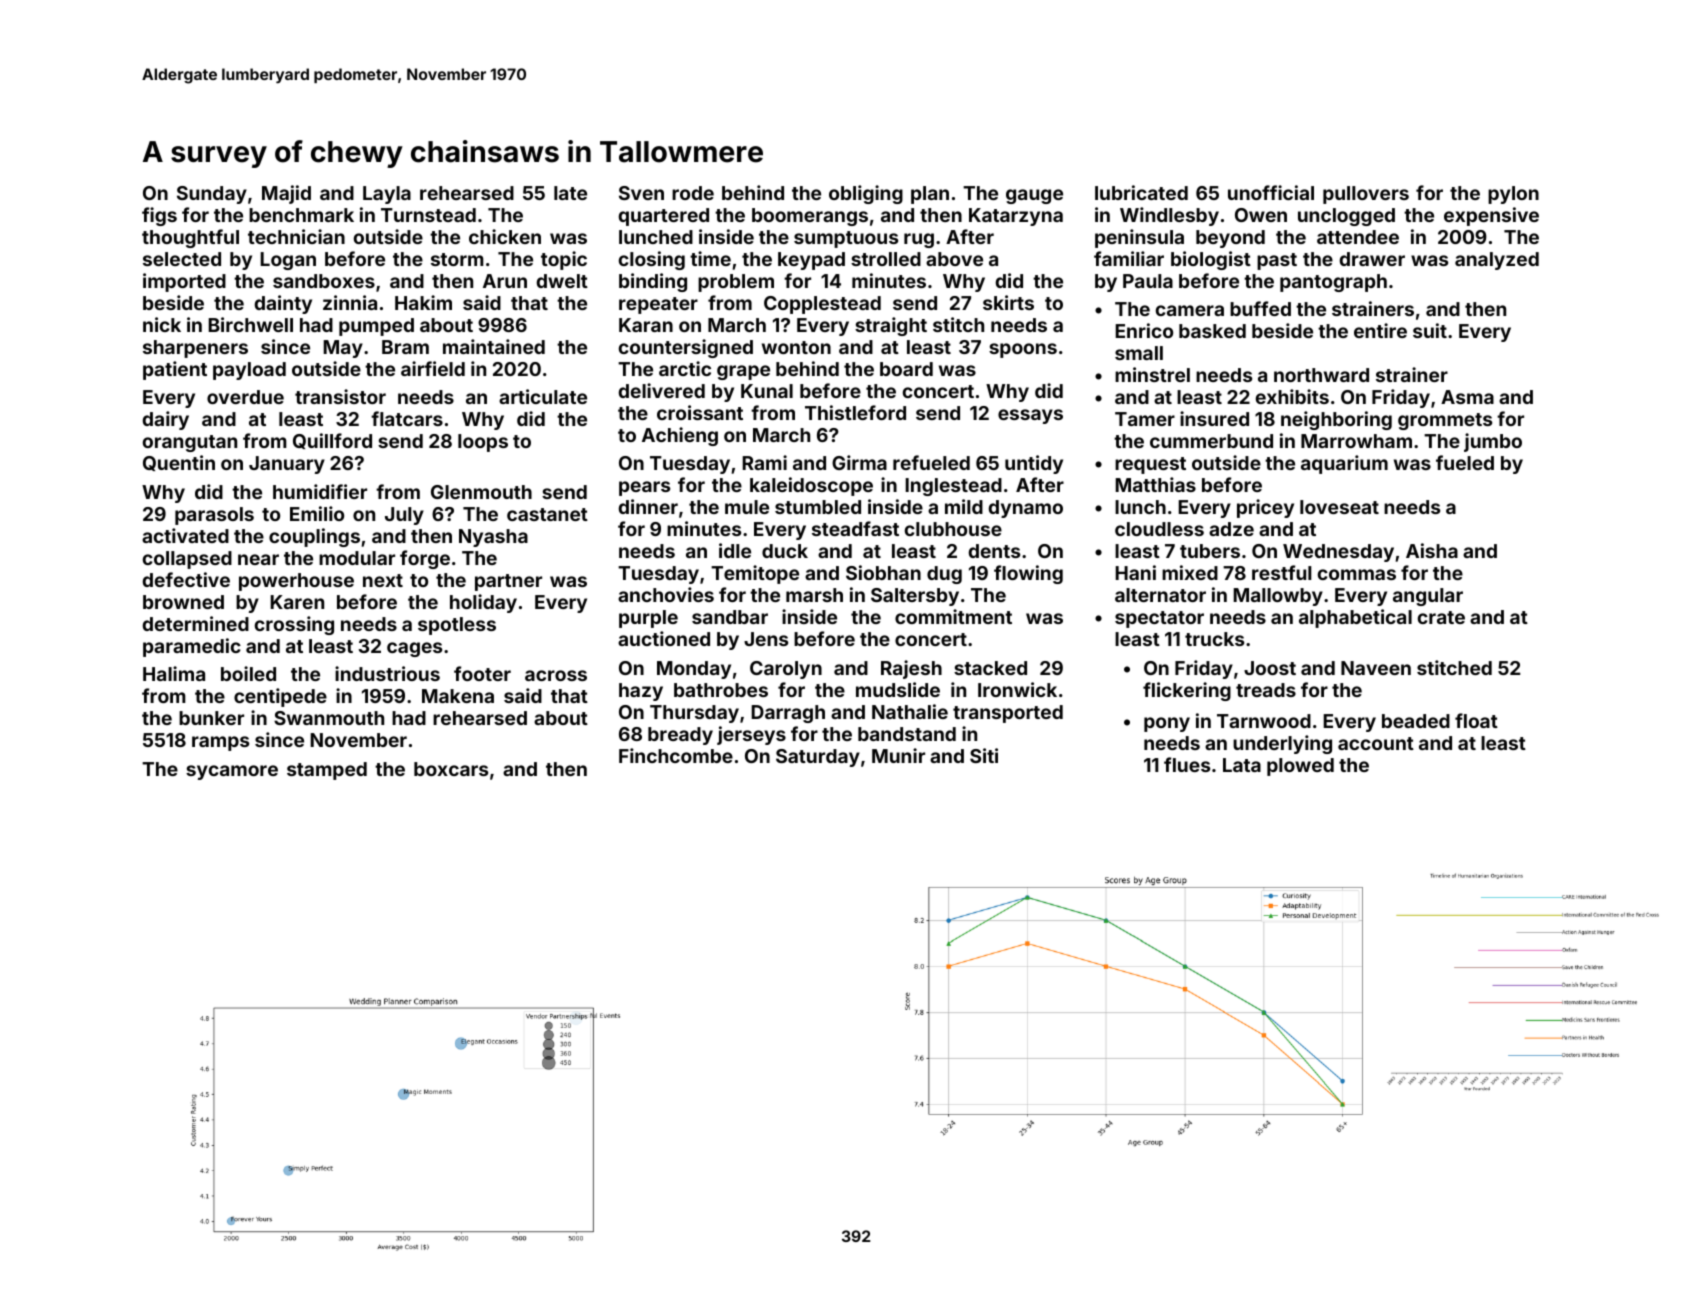 The width and height of the image is (1682, 1300). Describe the element at coordinates (387, 195) in the image. I see `Layla` at that location.
